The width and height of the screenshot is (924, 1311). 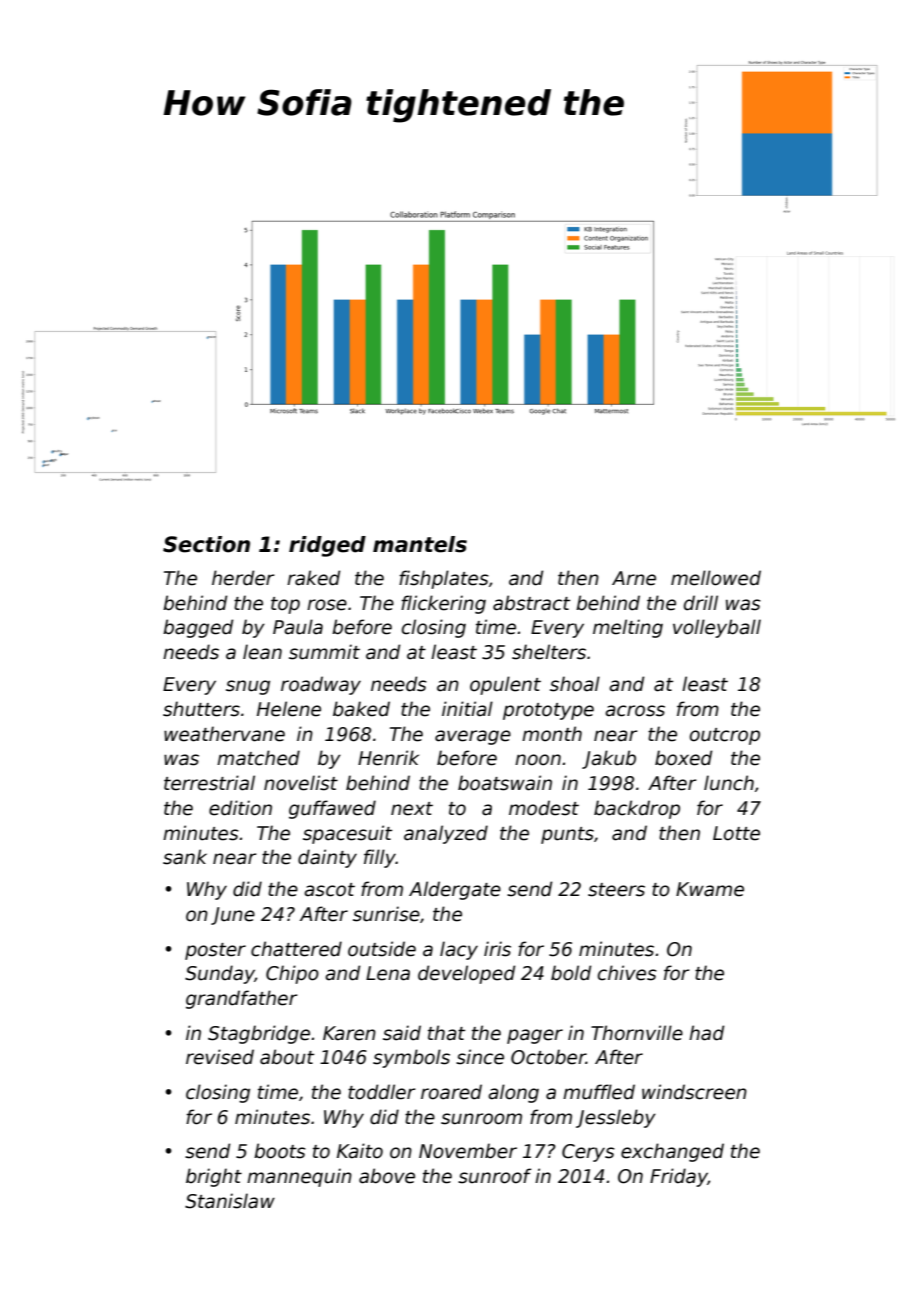 What do you see at coordinates (230, 1201) in the screenshot?
I see `Stanislaw` at bounding box center [230, 1201].
